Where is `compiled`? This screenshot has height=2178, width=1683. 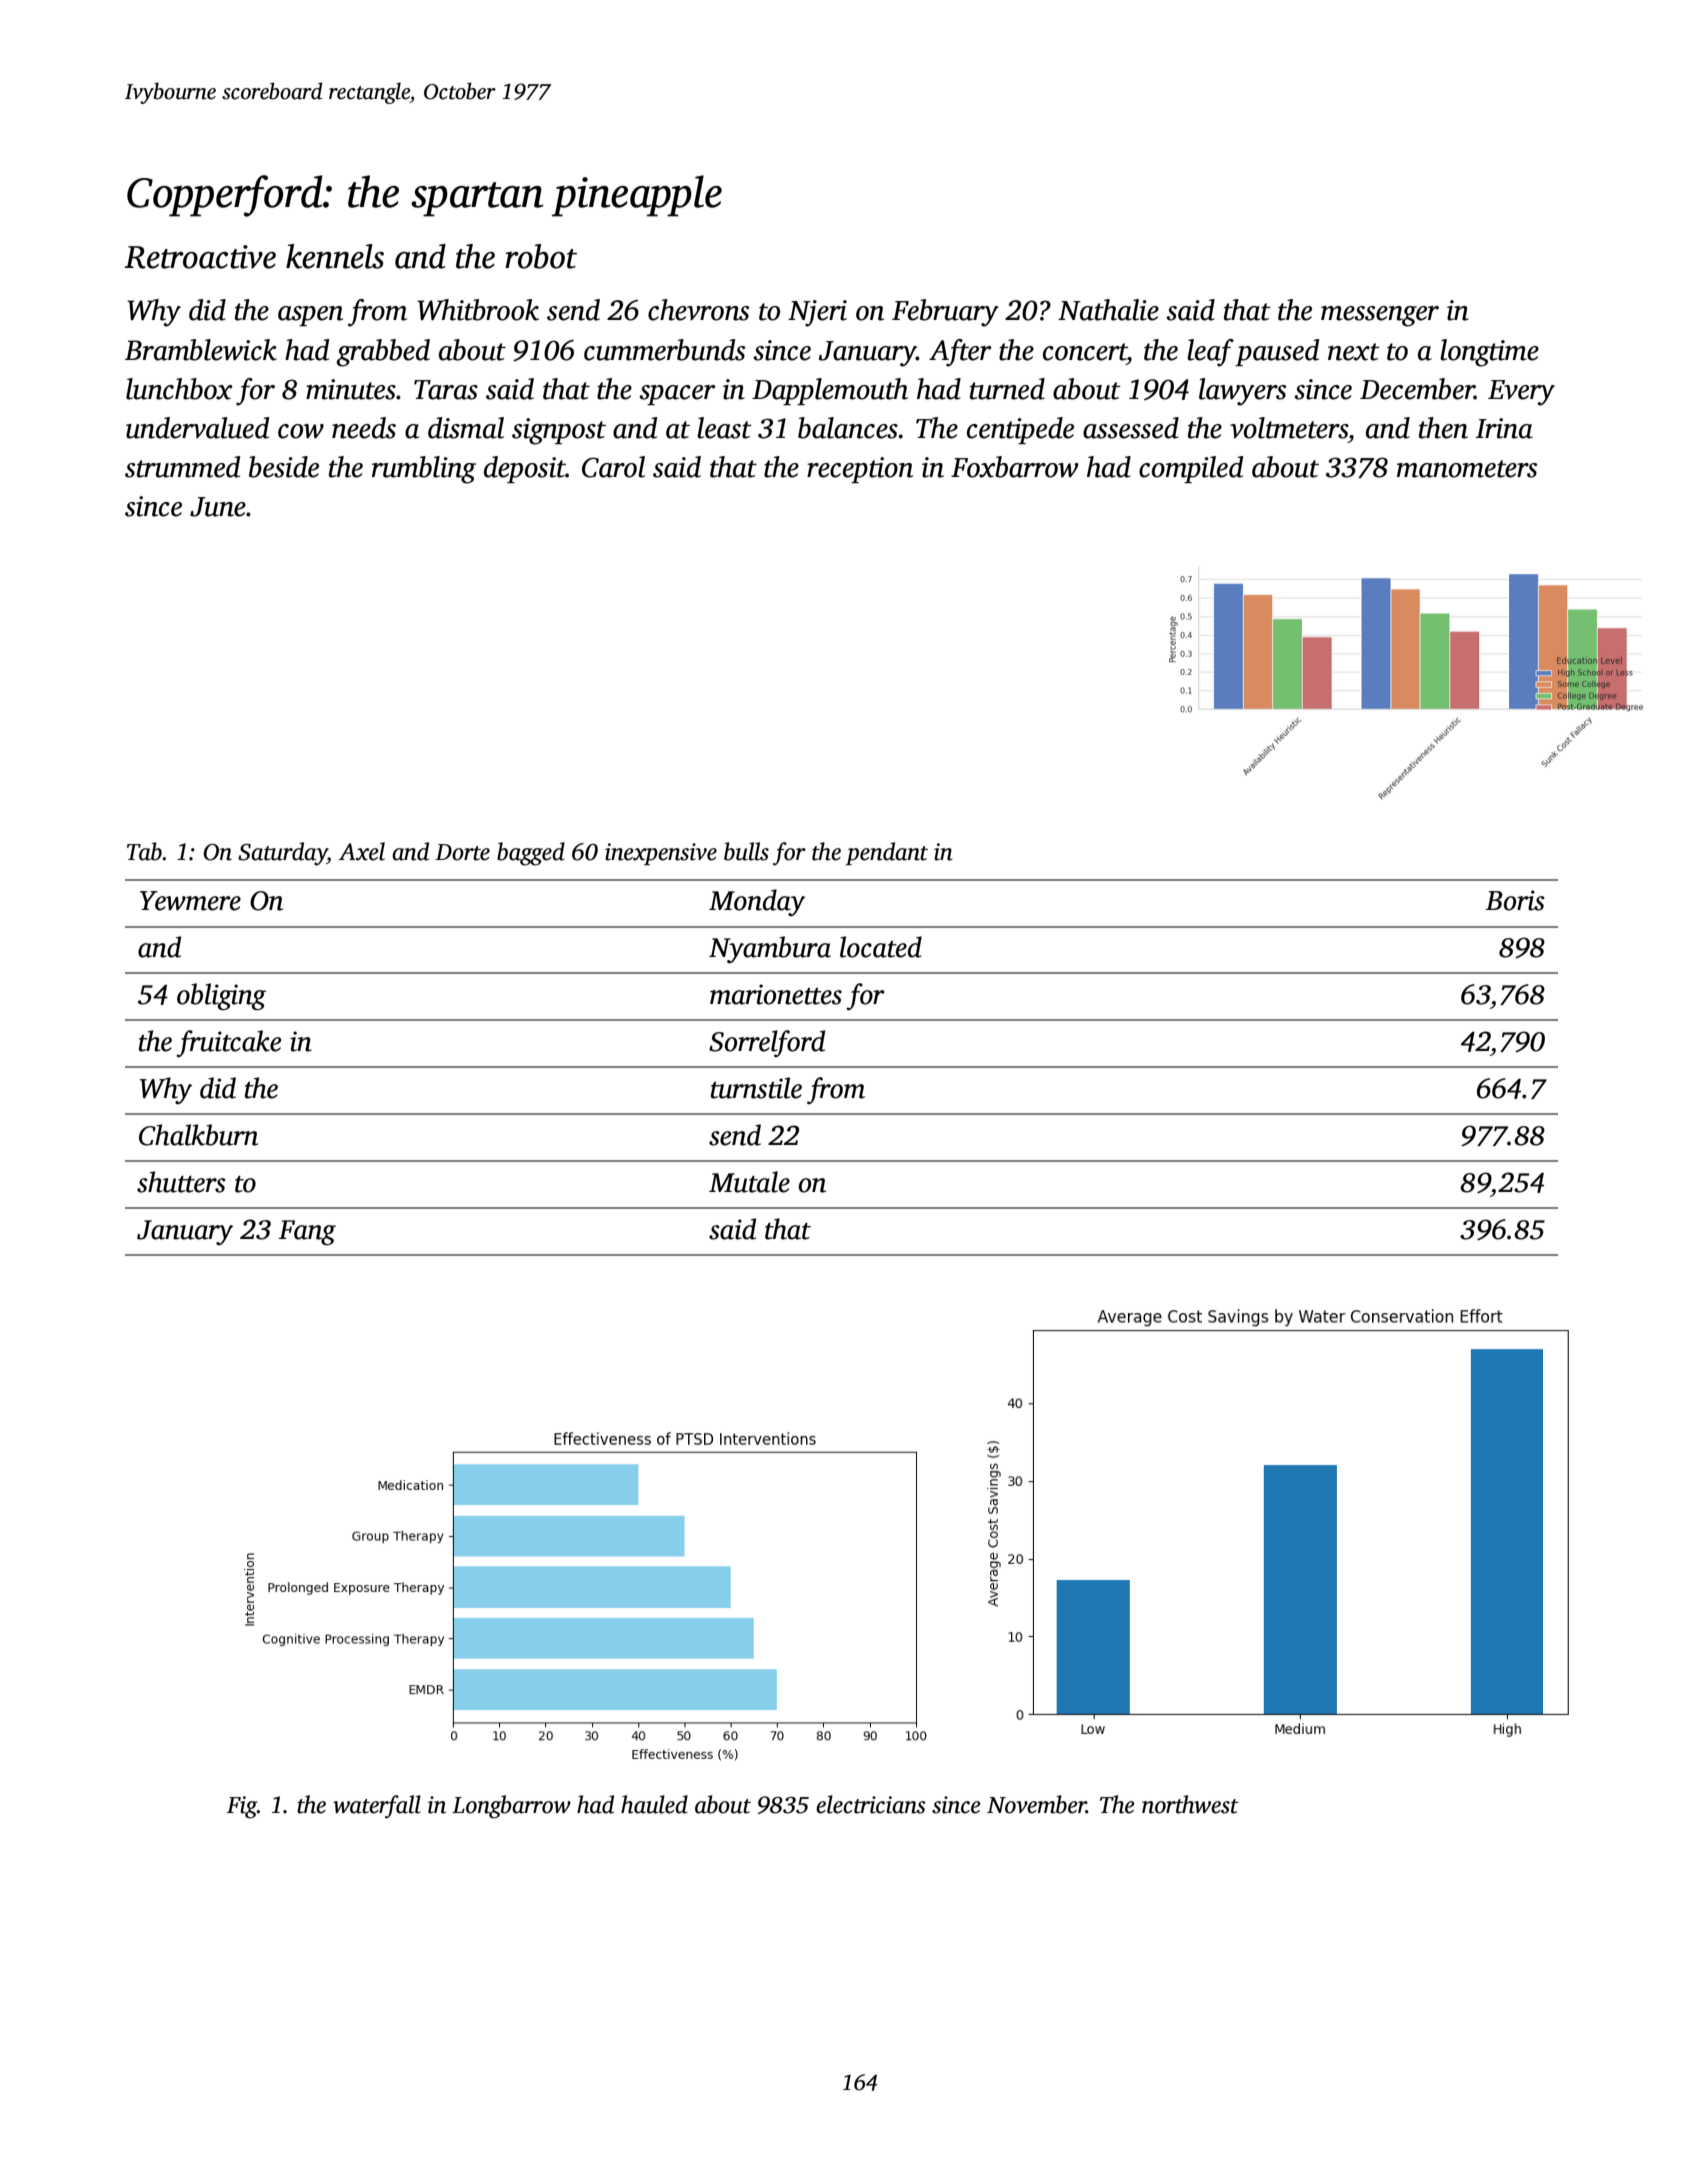 compiled is located at coordinates (1191, 469).
